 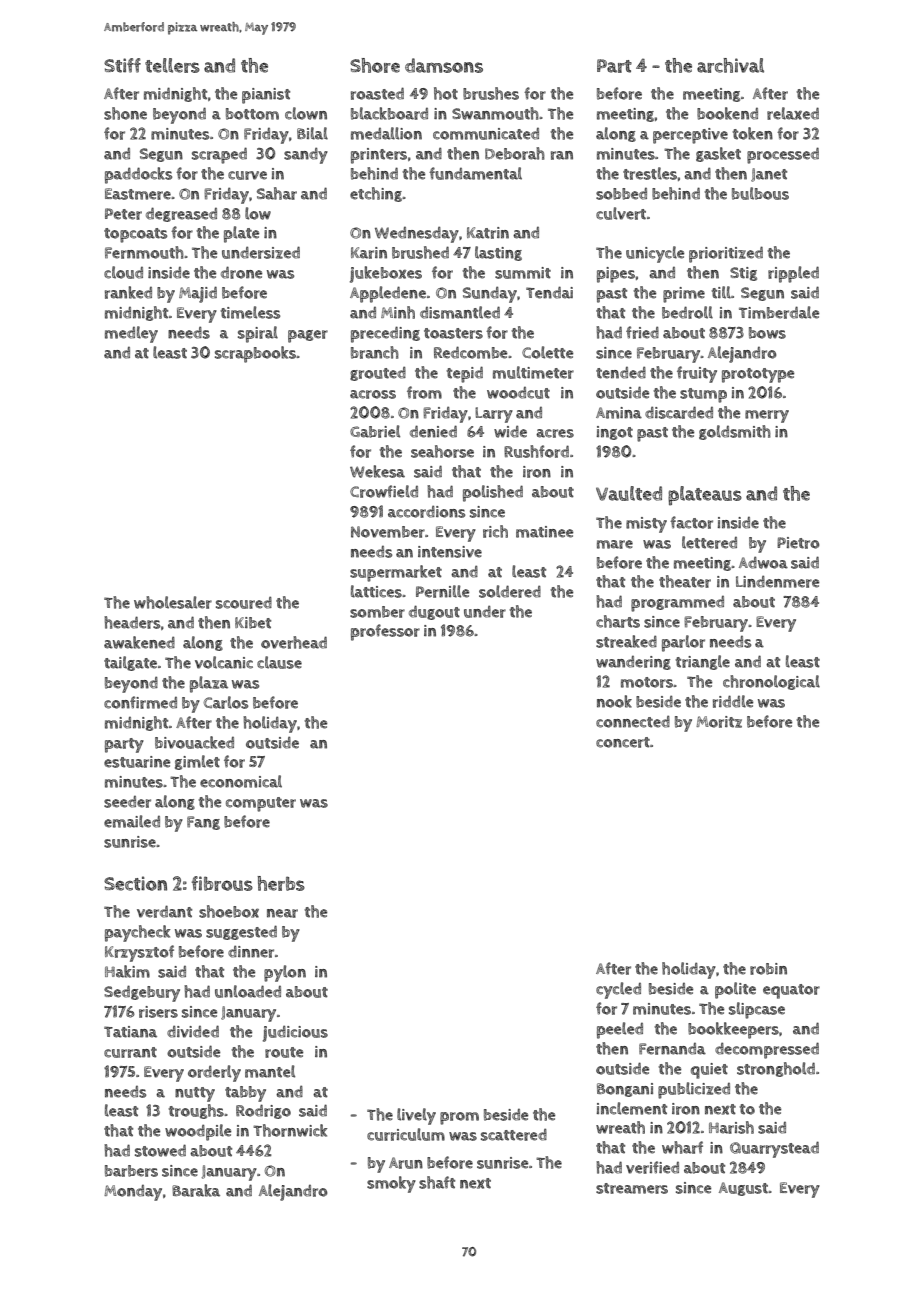 What do you see at coordinates (255, 354) in the image?
I see `scrapbooks` at bounding box center [255, 354].
